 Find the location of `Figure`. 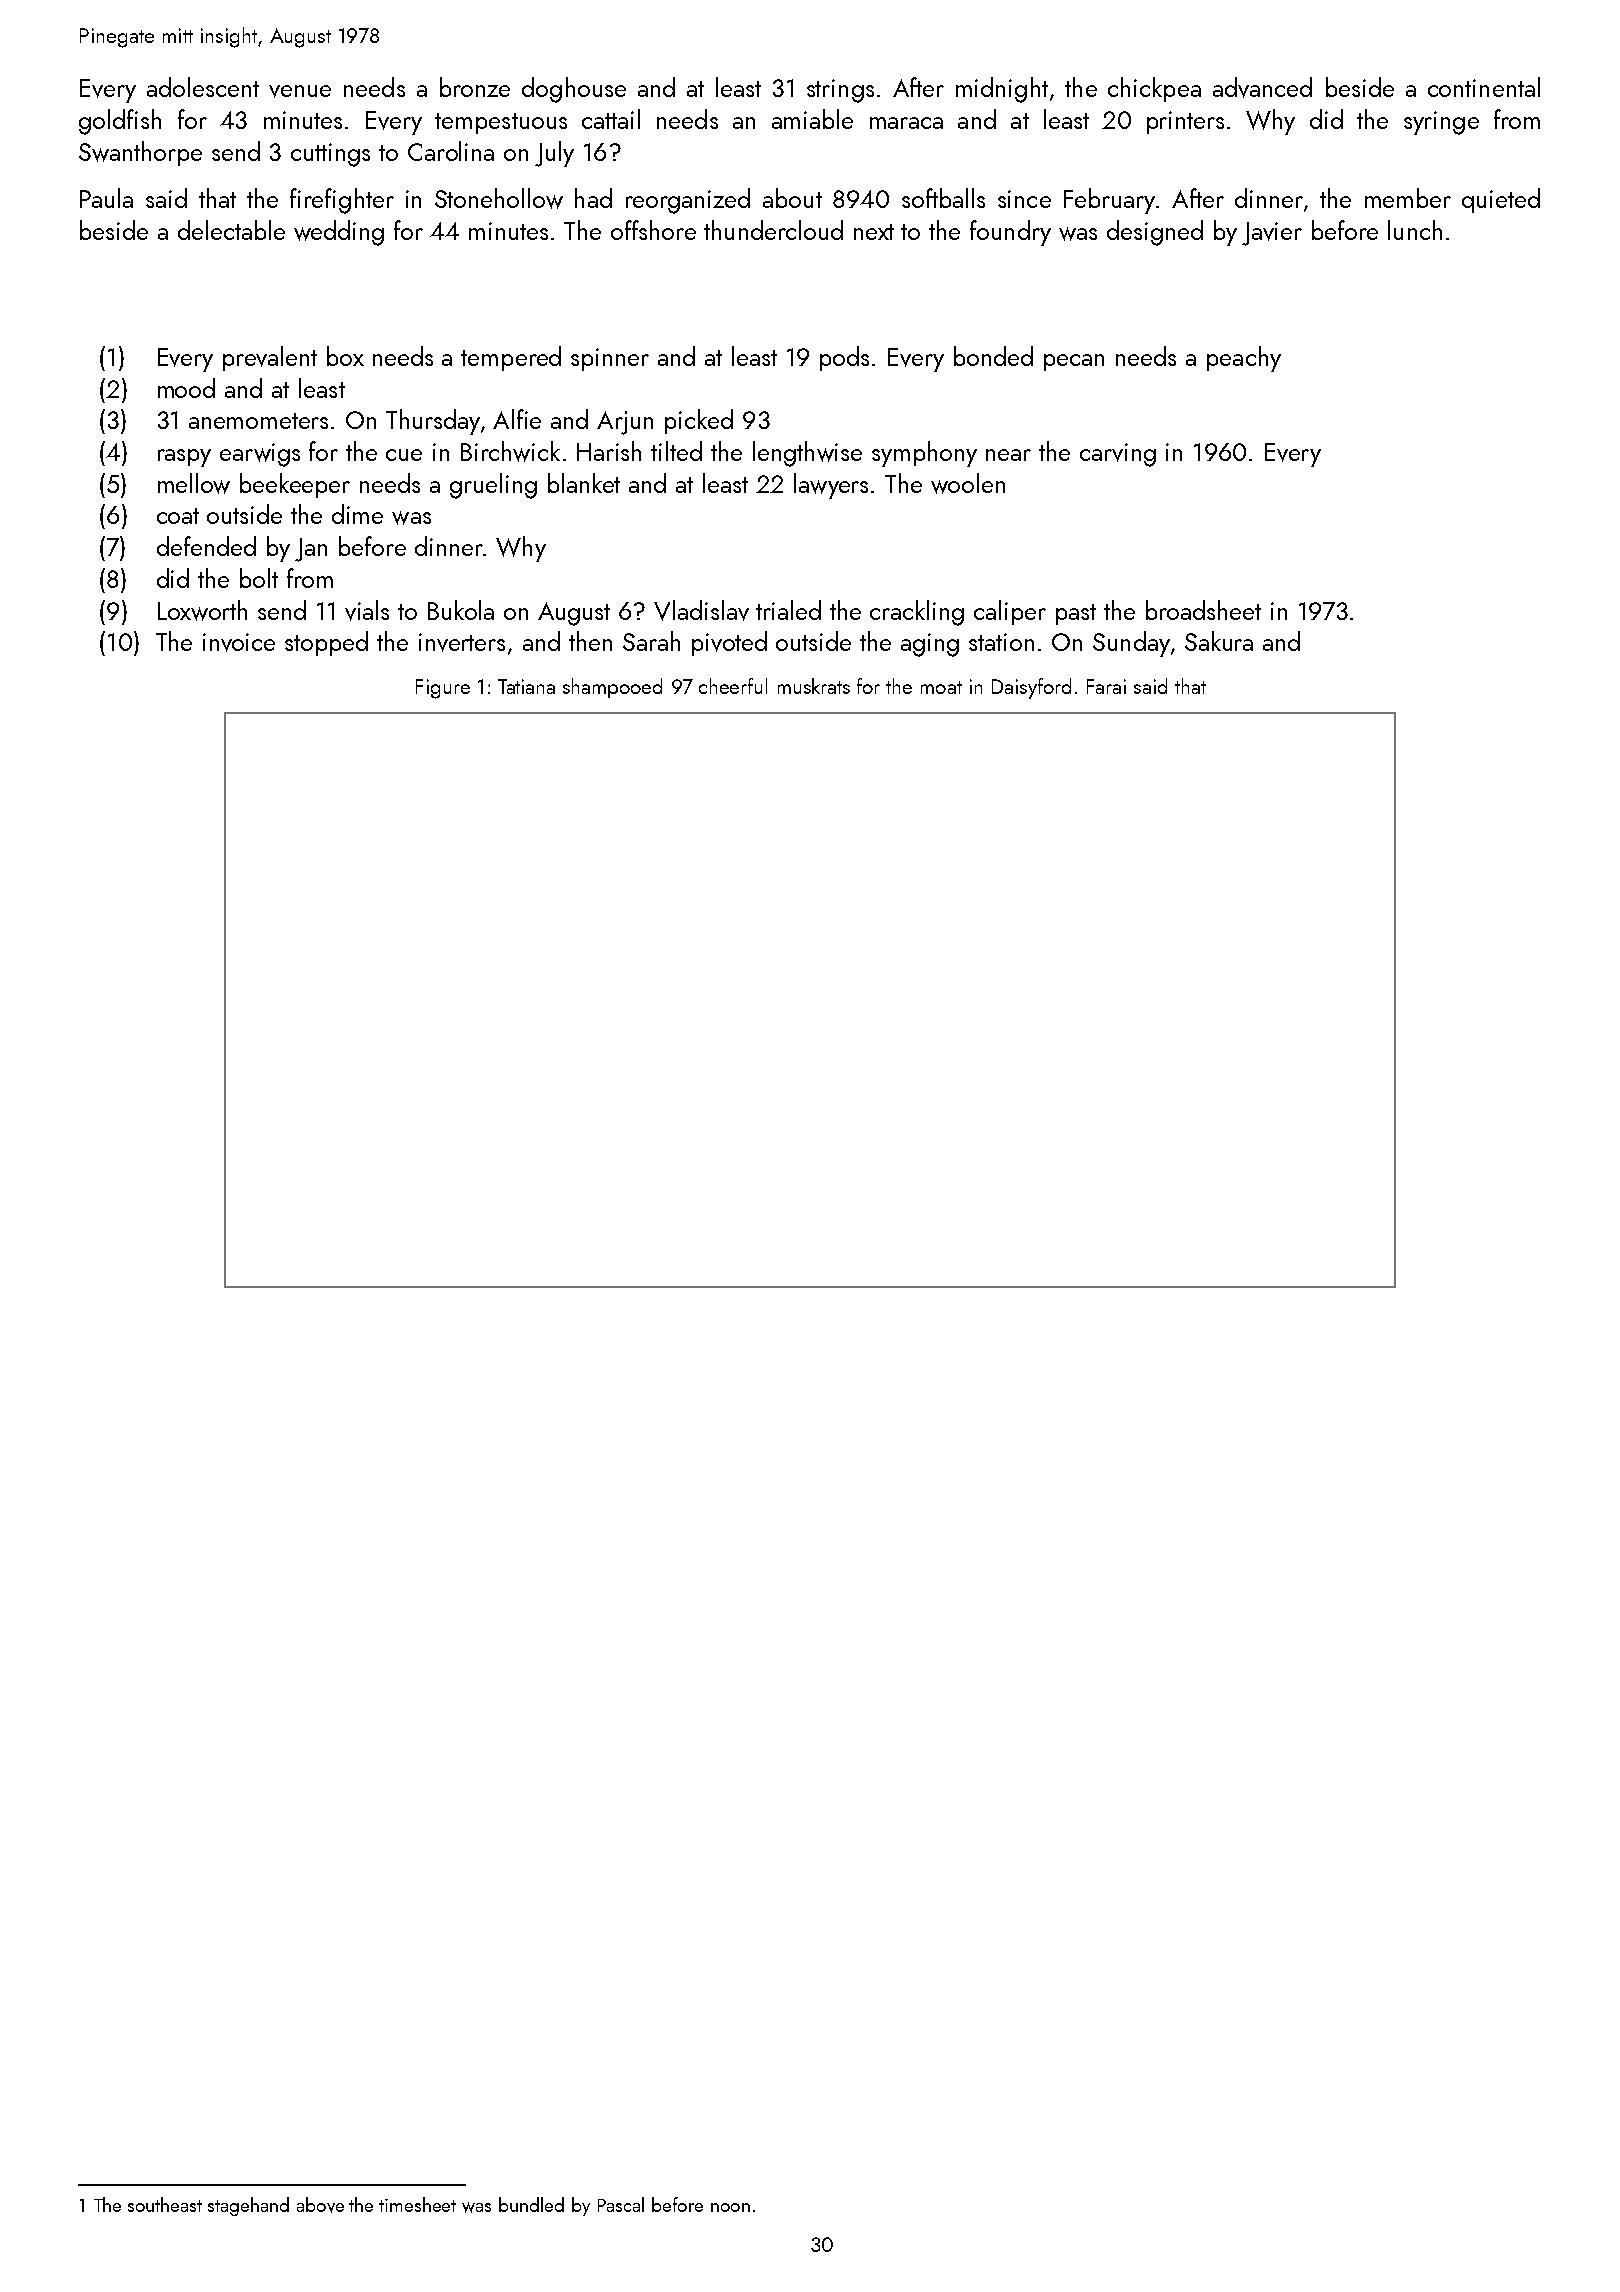

Figure is located at coordinates (443, 689).
